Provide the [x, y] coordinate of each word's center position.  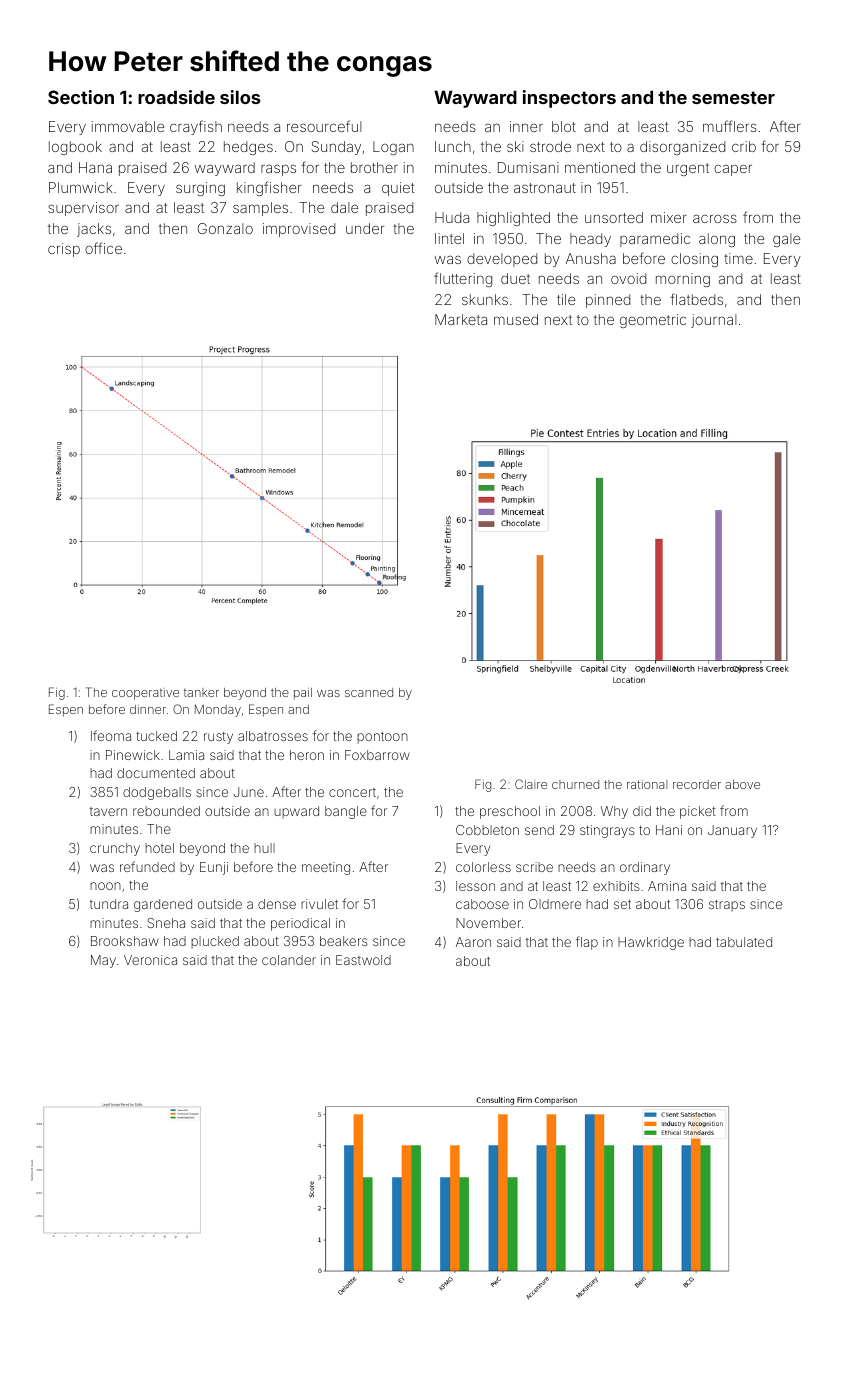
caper [733, 170]
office [103, 248]
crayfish [196, 127]
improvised [299, 230]
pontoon [382, 738]
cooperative [145, 694]
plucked [215, 942]
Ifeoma [111, 735]
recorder [697, 784]
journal [714, 321]
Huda [452, 217]
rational [647, 784]
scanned [369, 692]
